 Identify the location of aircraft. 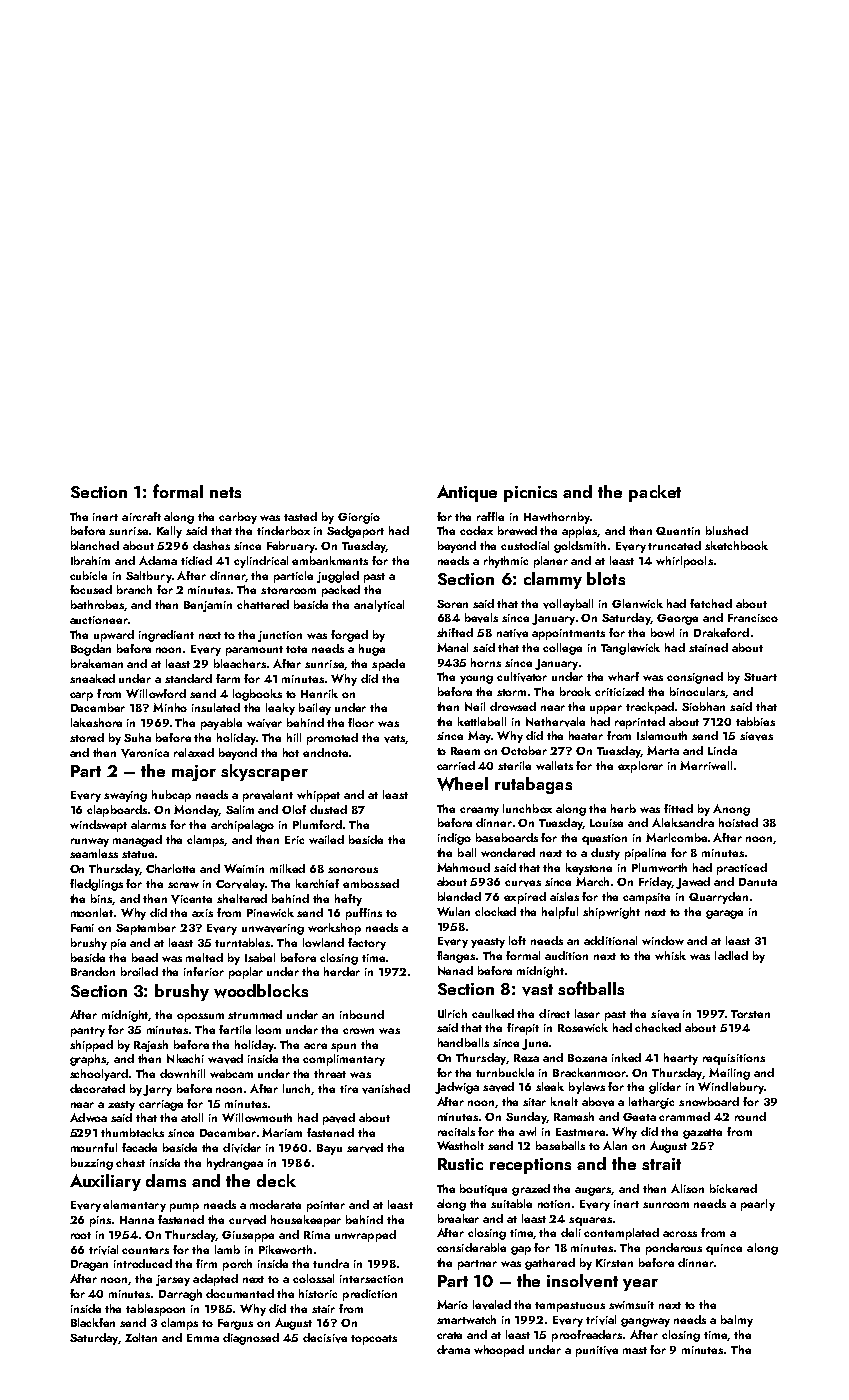
(141, 516).
